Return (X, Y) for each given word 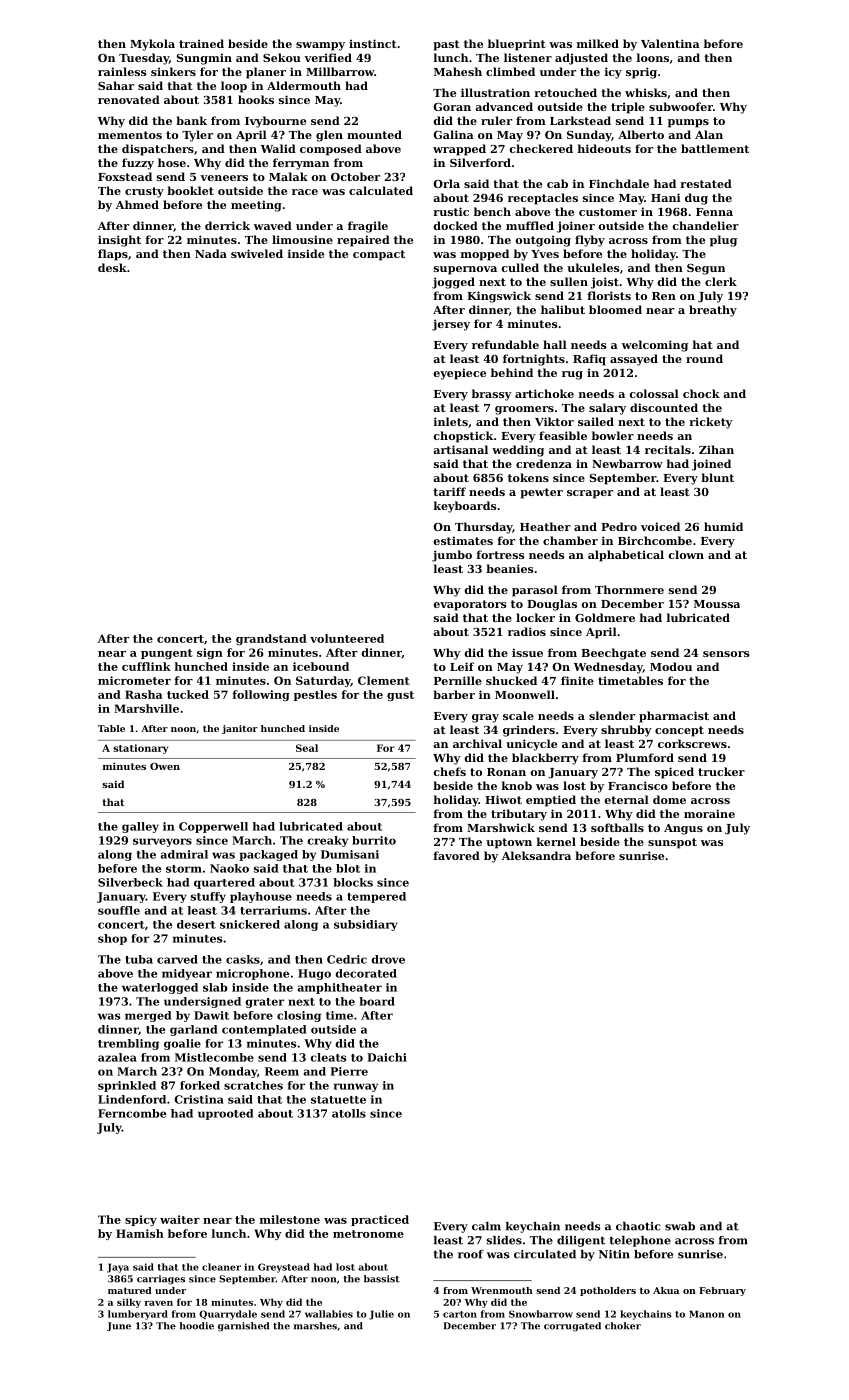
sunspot (672, 843)
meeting (256, 206)
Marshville (146, 708)
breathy (713, 311)
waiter (180, 1219)
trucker (721, 771)
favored (456, 855)
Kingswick (499, 297)
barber (454, 694)
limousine (302, 239)
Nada (211, 253)
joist (605, 283)
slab (215, 987)
